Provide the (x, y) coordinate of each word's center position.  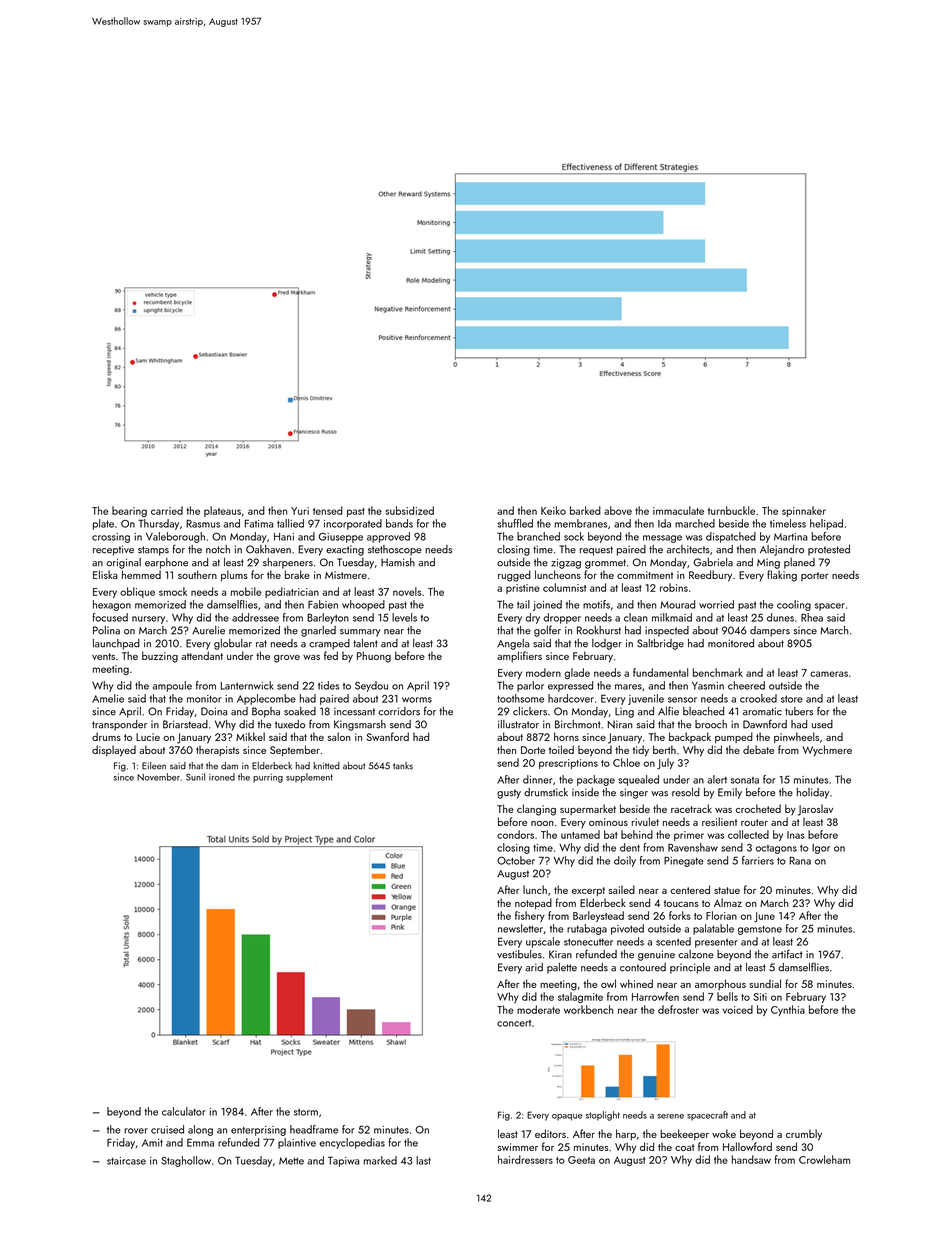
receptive (113, 550)
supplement (309, 778)
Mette (291, 1161)
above (618, 510)
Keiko (553, 510)
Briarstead (185, 724)
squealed (638, 780)
